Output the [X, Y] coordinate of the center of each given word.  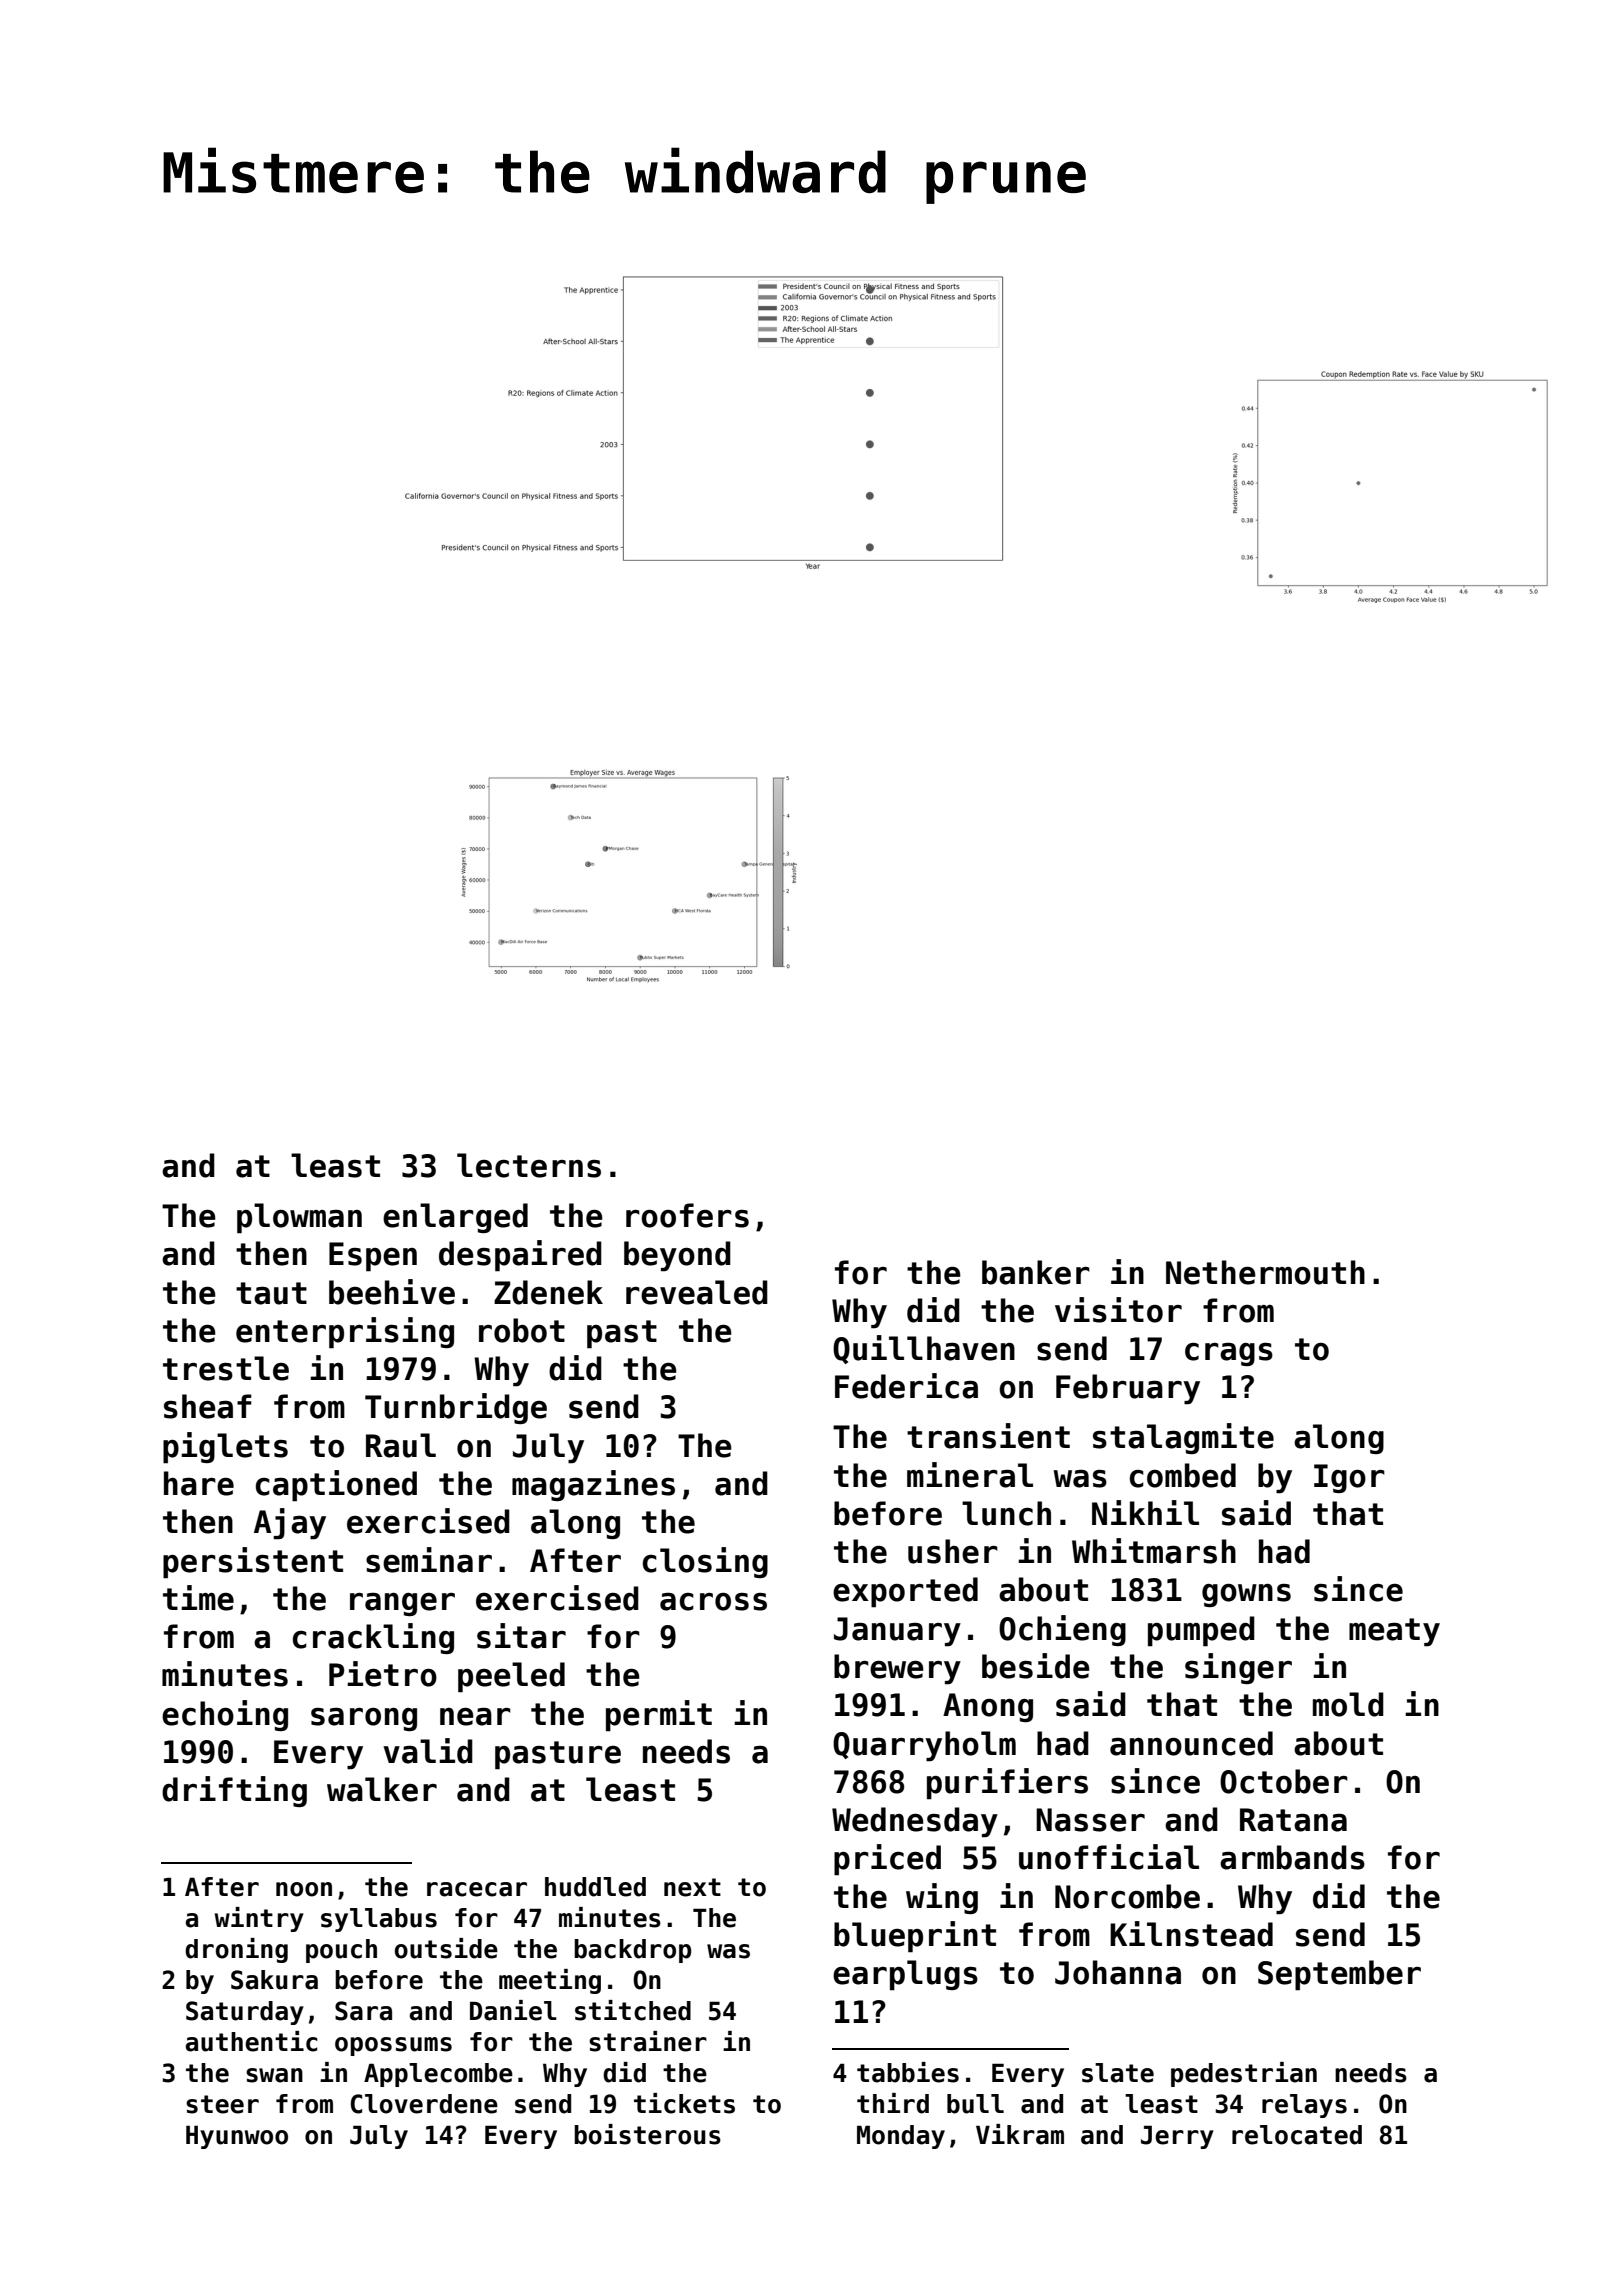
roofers [687, 1215]
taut [271, 1293]
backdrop [632, 1951]
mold [1348, 1704]
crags [1229, 1354]
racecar [477, 1889]
